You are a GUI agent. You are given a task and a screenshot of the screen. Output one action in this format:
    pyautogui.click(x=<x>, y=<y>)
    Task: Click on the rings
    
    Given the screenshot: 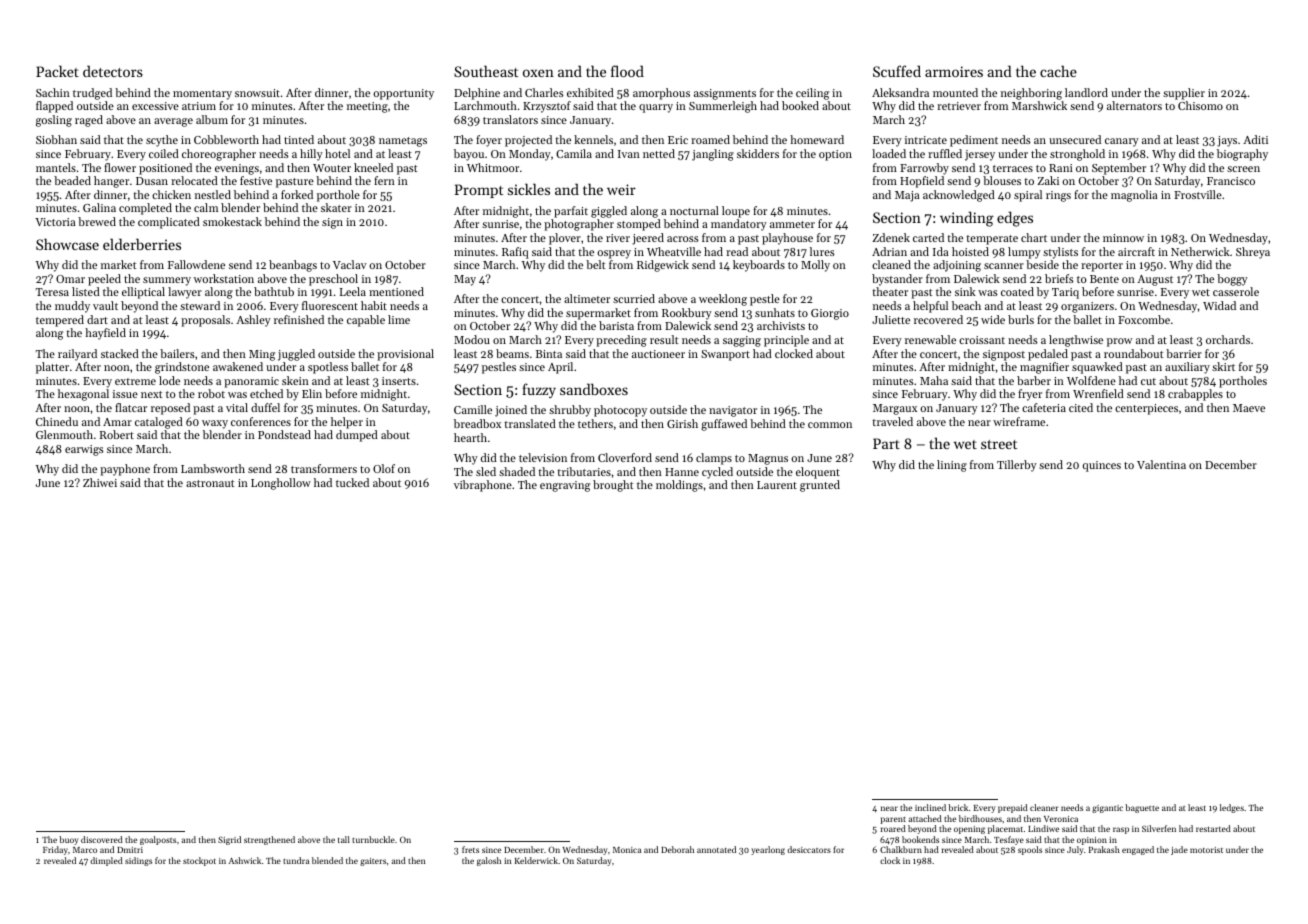 What is the action you would take?
    pyautogui.click(x=1058, y=196)
